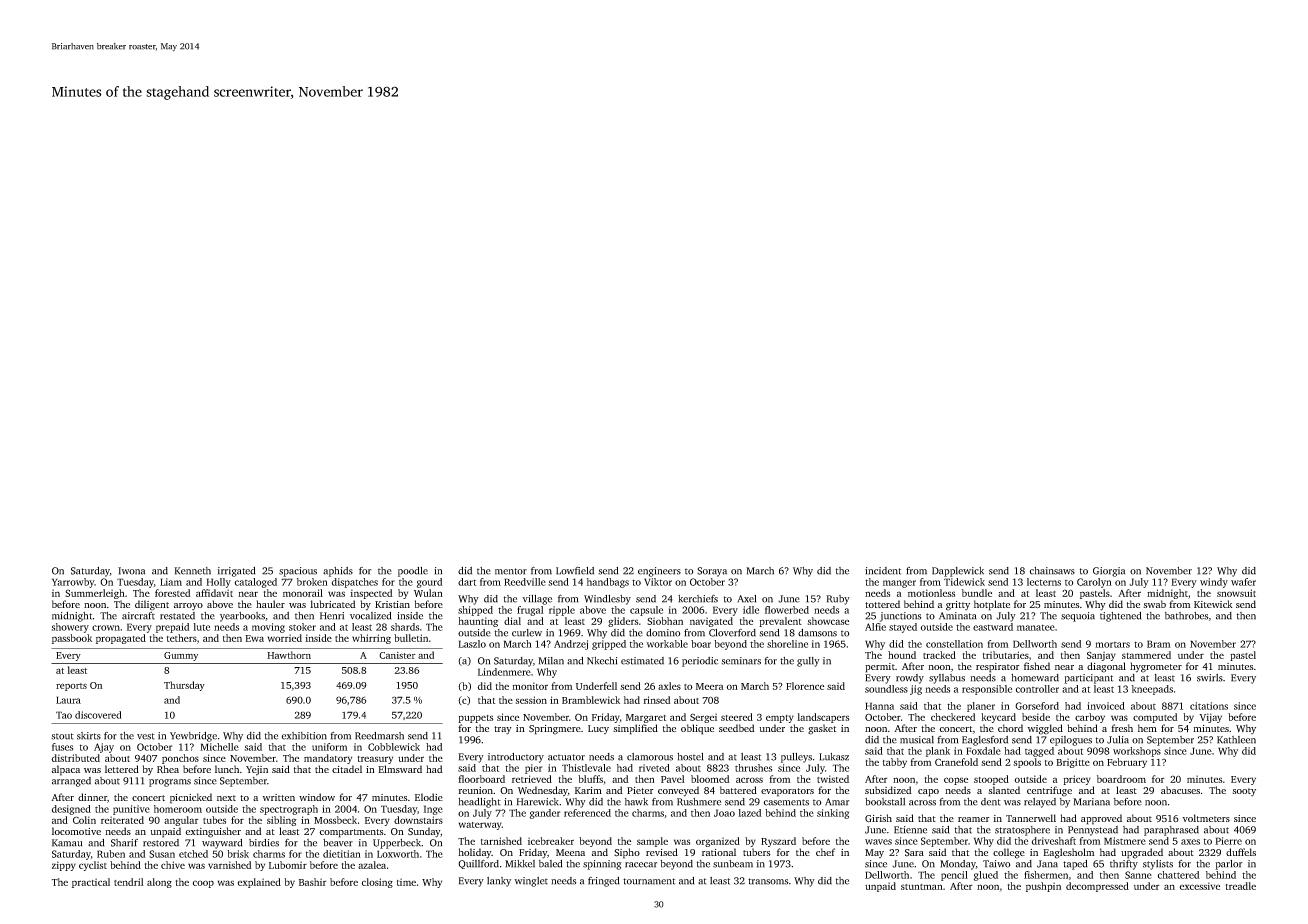 This image has width=1308, height=924. I want to click on stoker, so click(302, 627).
